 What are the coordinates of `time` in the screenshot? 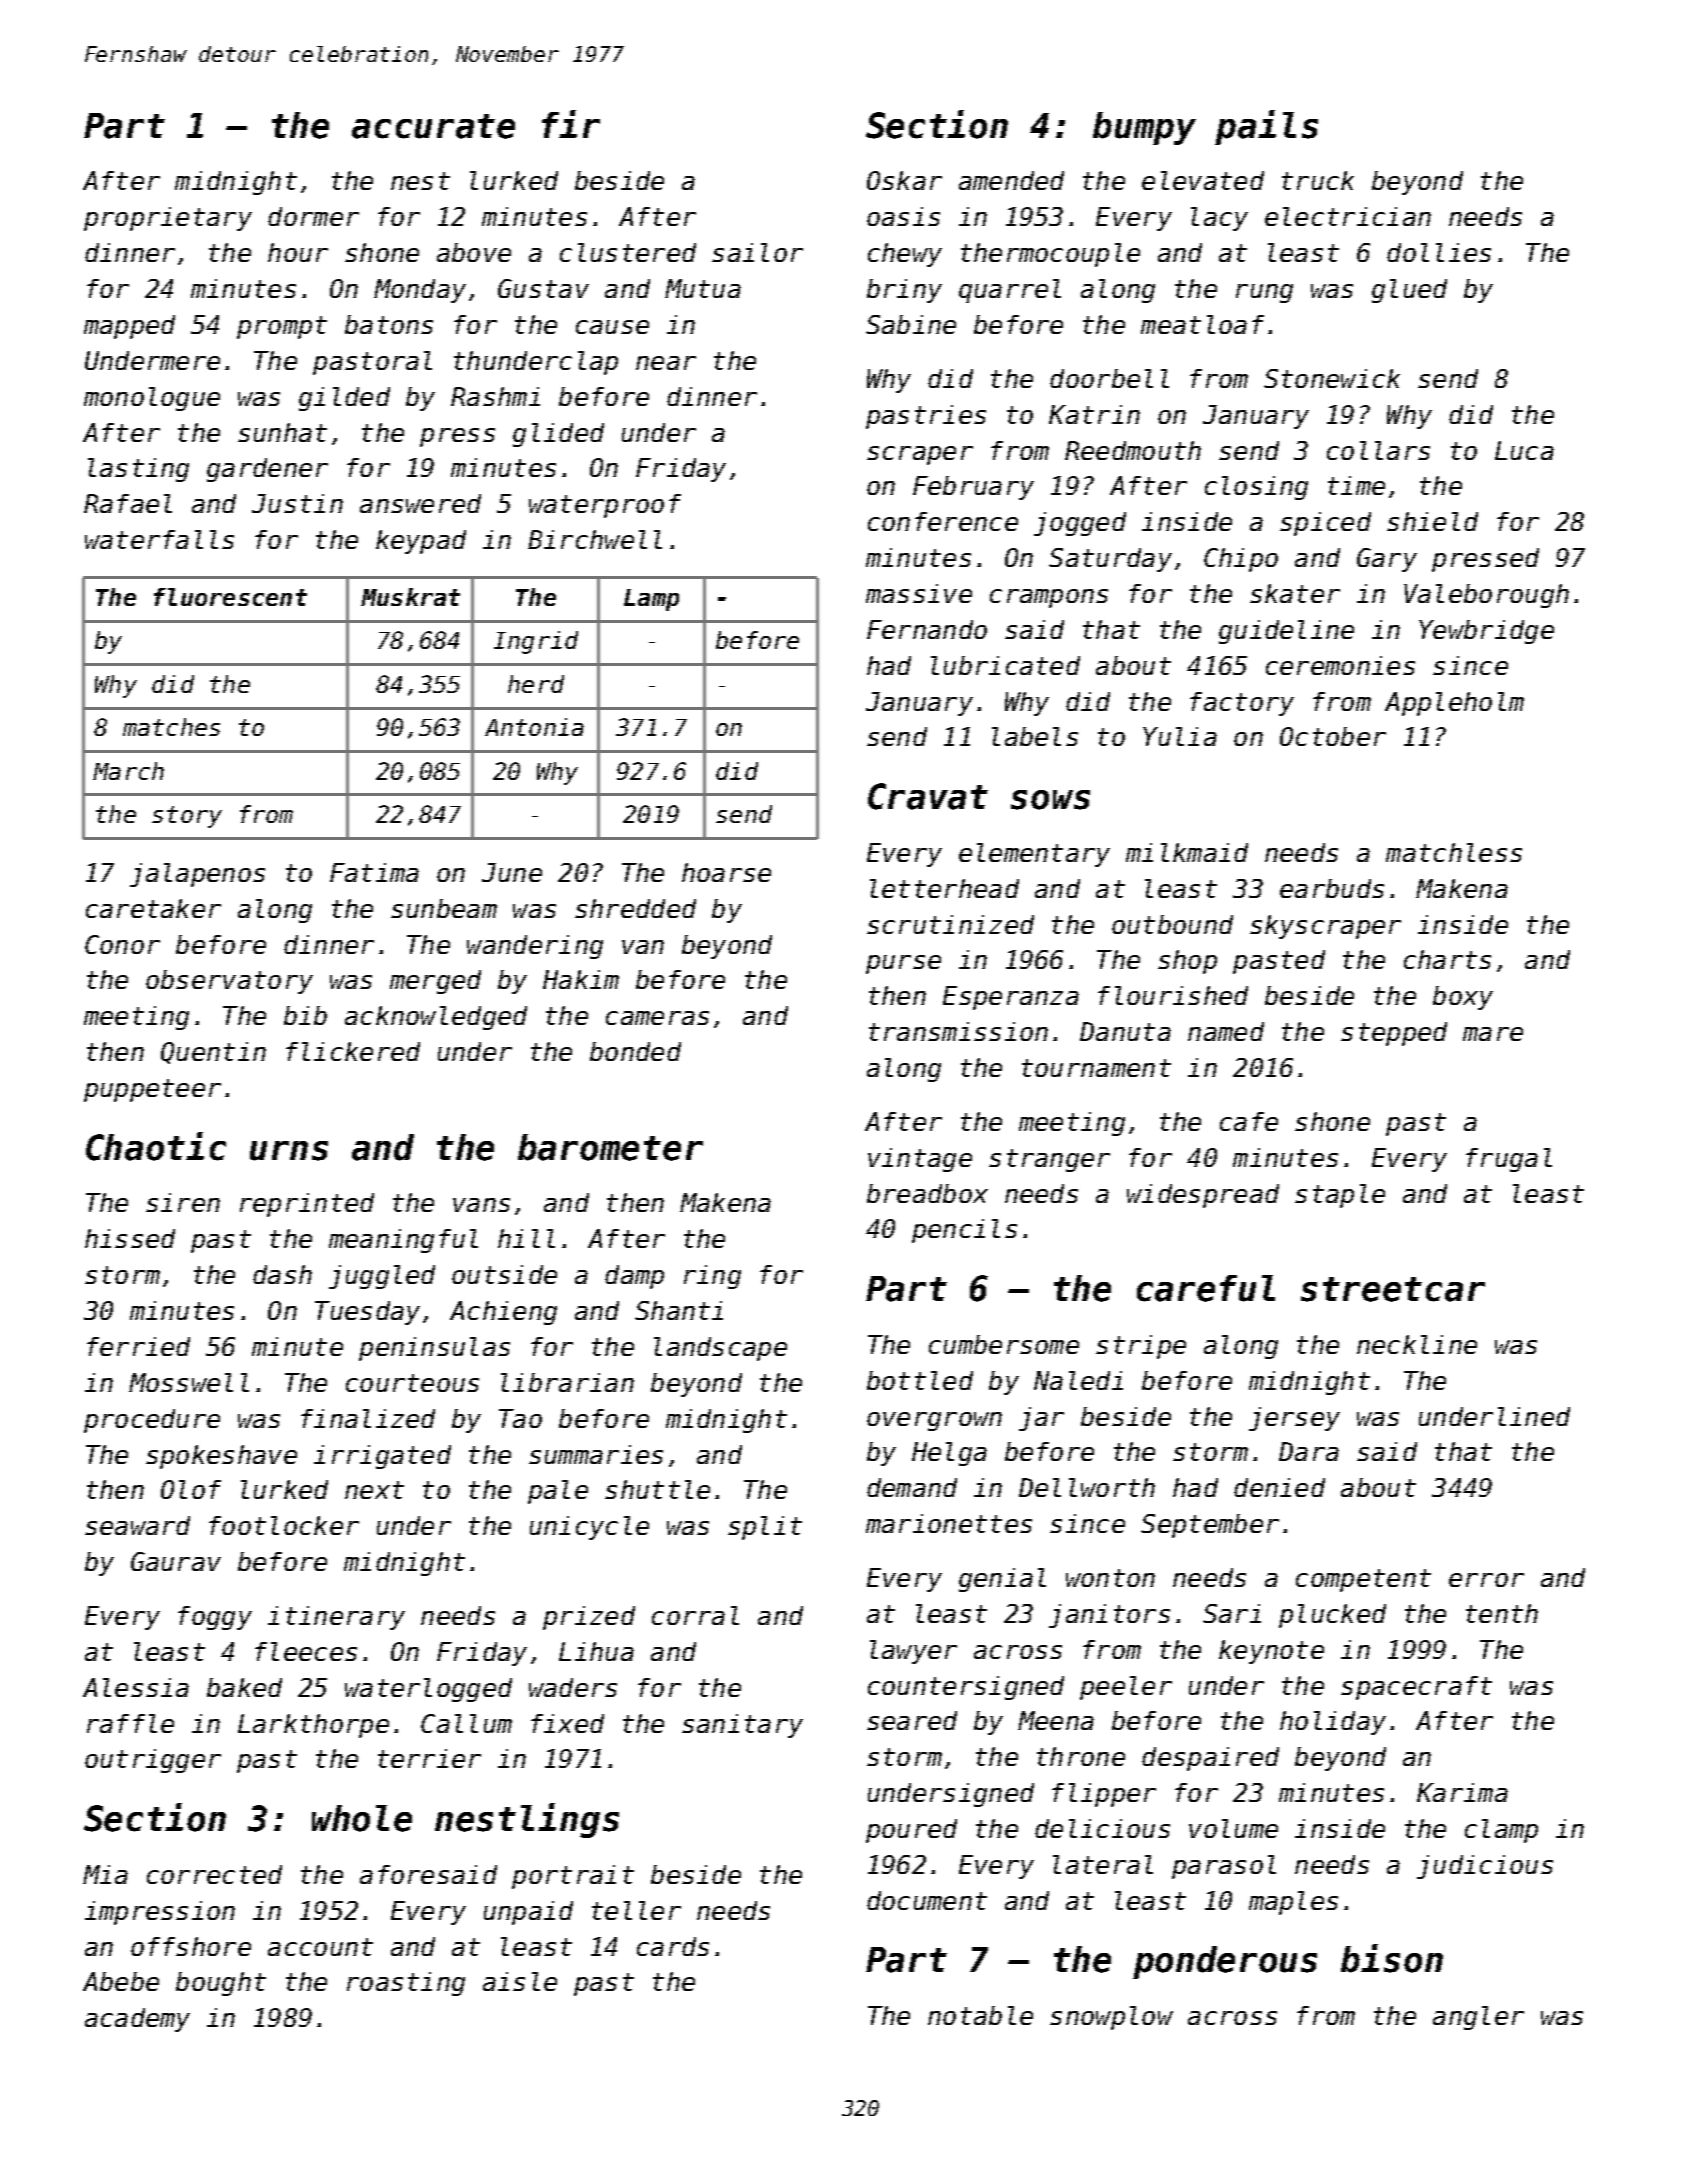 It's located at (1356, 485).
